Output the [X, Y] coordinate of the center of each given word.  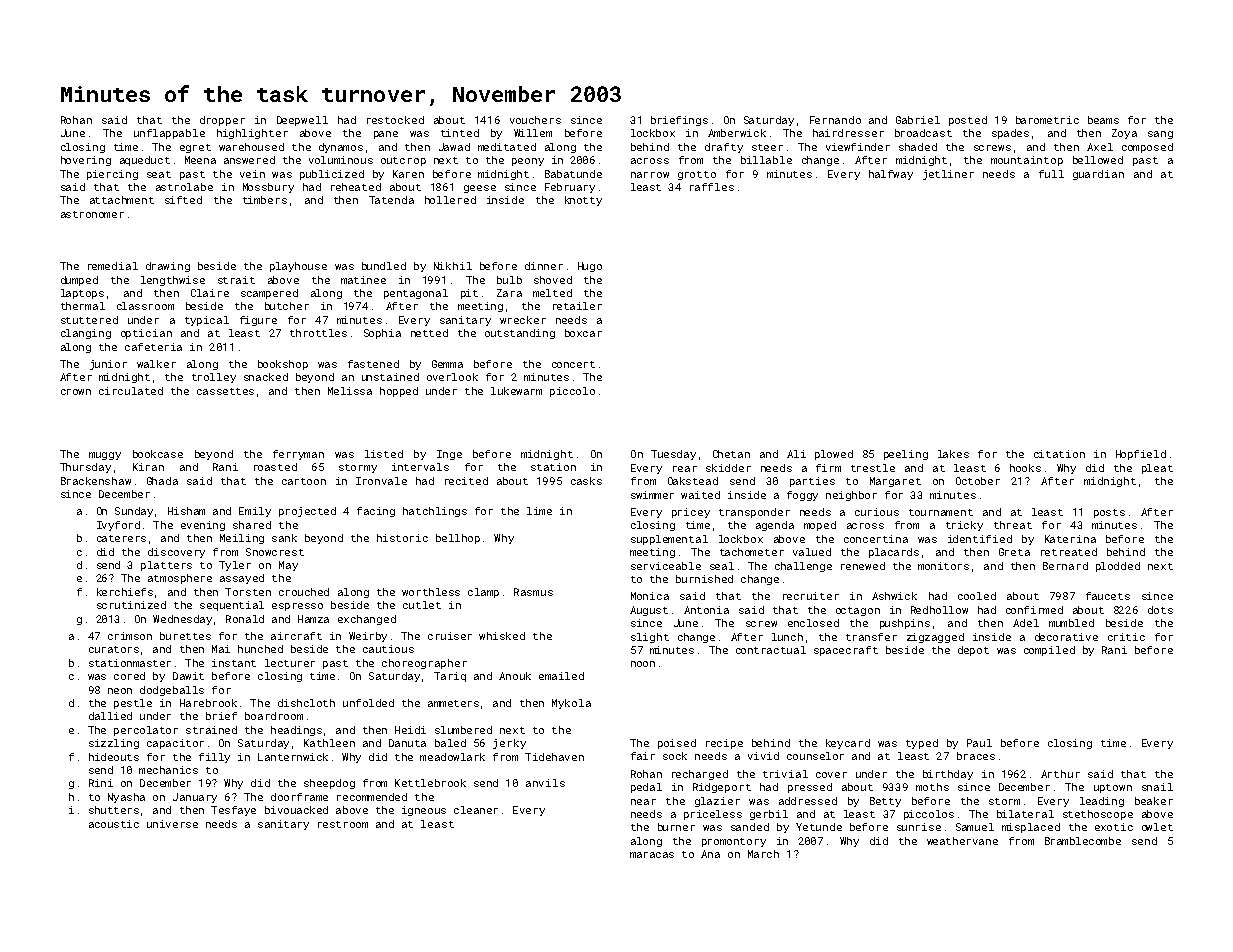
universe [172, 824]
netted [429, 333]
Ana [710, 854]
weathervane [962, 841]
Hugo [590, 267]
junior [108, 365]
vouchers [535, 120]
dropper [222, 121]
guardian [1098, 175]
